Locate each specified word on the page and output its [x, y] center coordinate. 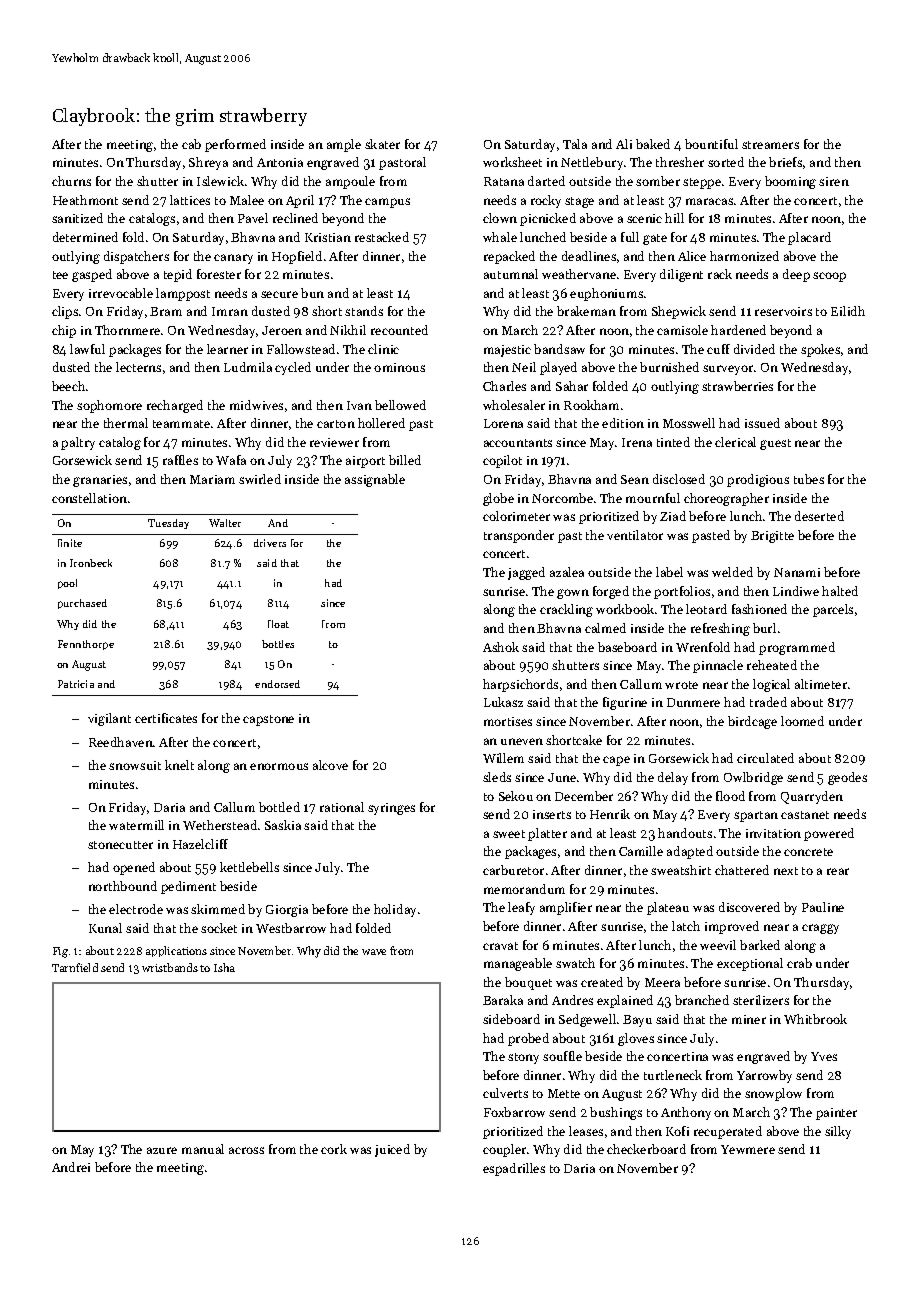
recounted [399, 330]
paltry [78, 443]
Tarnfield [75, 967]
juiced [392, 1150]
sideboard [511, 1019]
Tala [575, 144]
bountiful [711, 144]
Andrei [71, 1167]
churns [71, 181]
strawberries [737, 386]
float [278, 624]
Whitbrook [815, 1019]
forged [611, 592]
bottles [278, 644]
